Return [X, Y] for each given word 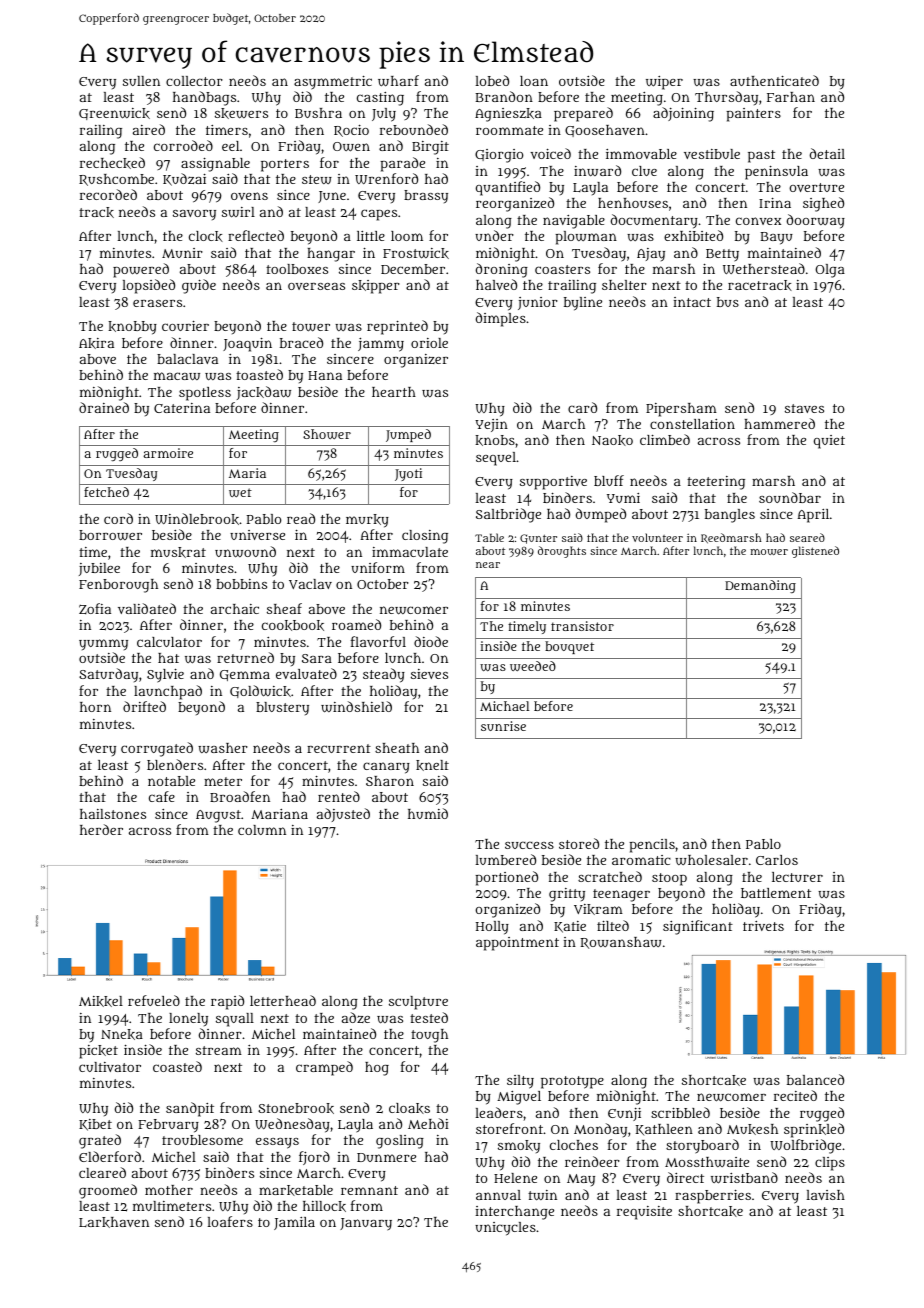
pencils [652, 846]
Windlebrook [197, 519]
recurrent [339, 748]
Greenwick [114, 114]
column [262, 830]
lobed [492, 80]
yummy [103, 644]
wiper [664, 83]
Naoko [612, 440]
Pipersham [681, 410]
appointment [517, 944]
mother [169, 1190]
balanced [815, 1079]
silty [520, 1082]
